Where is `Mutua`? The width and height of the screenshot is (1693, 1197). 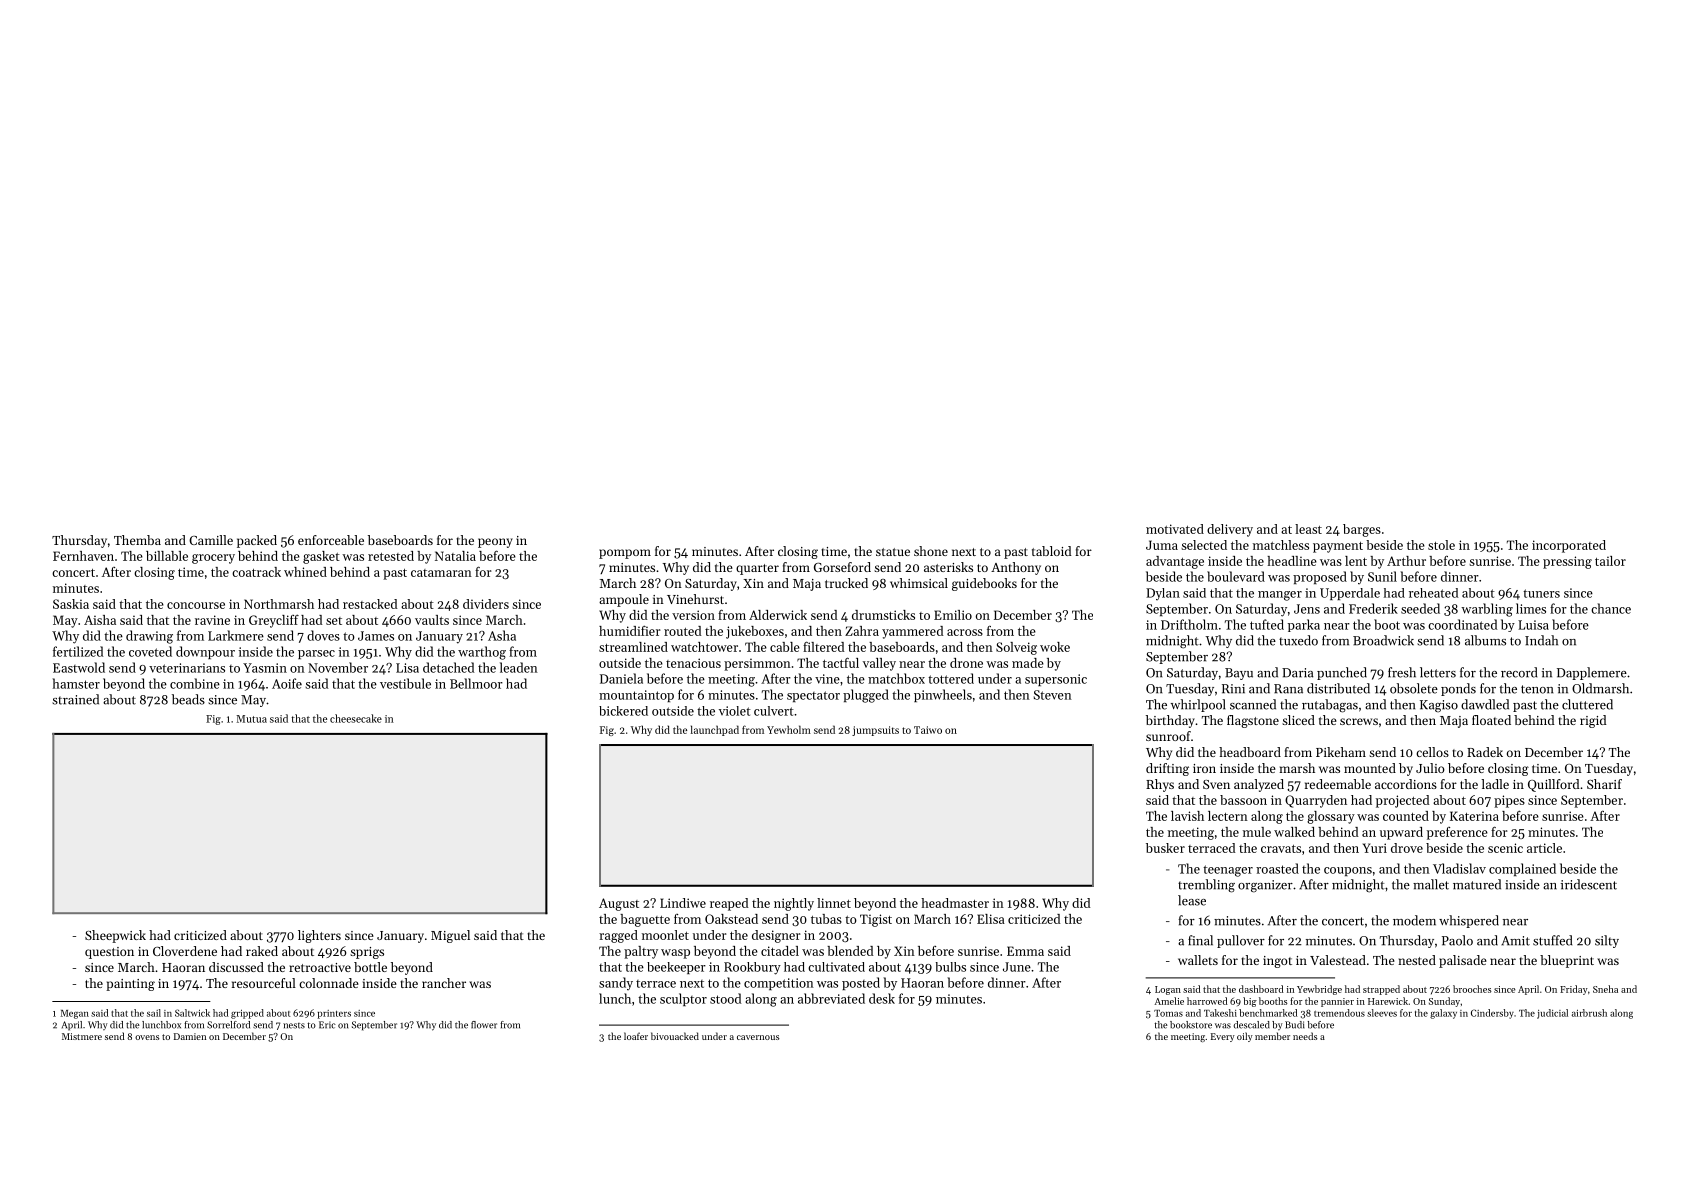
Mutua is located at coordinates (251, 719).
